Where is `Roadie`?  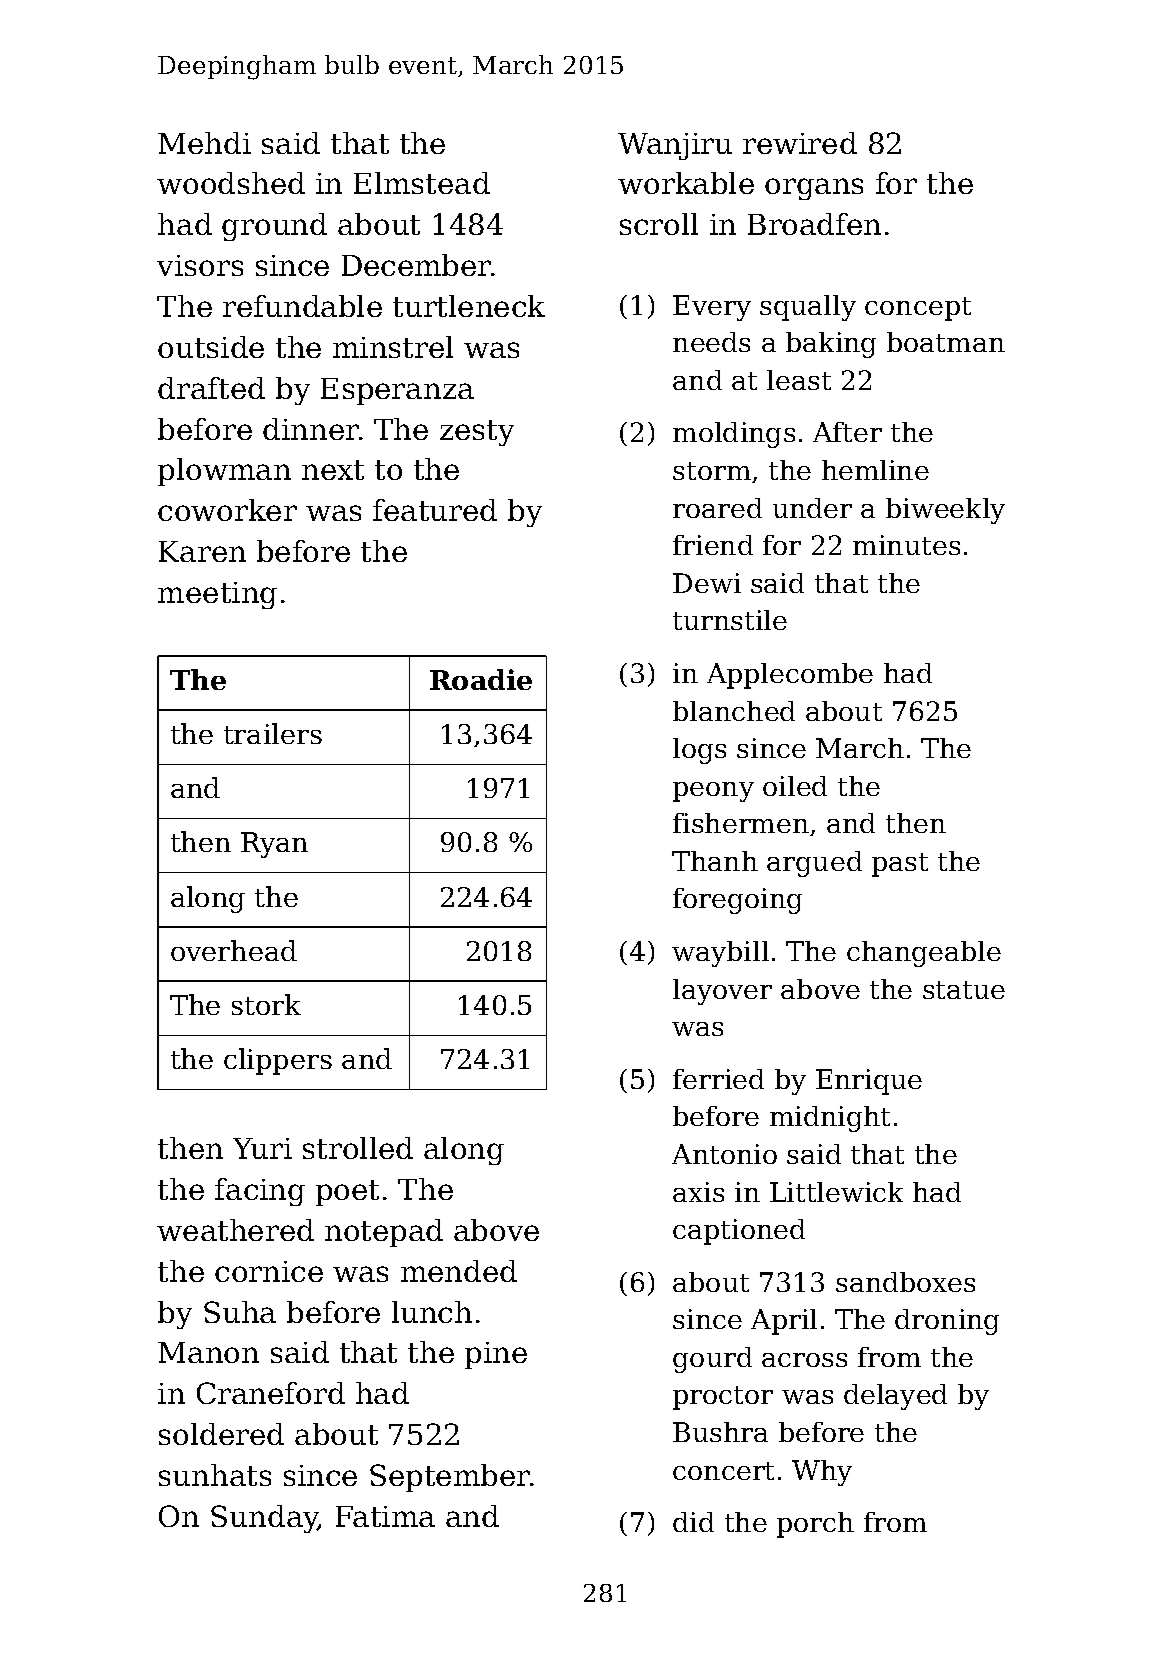
Roadie is located at coordinates (481, 679).
